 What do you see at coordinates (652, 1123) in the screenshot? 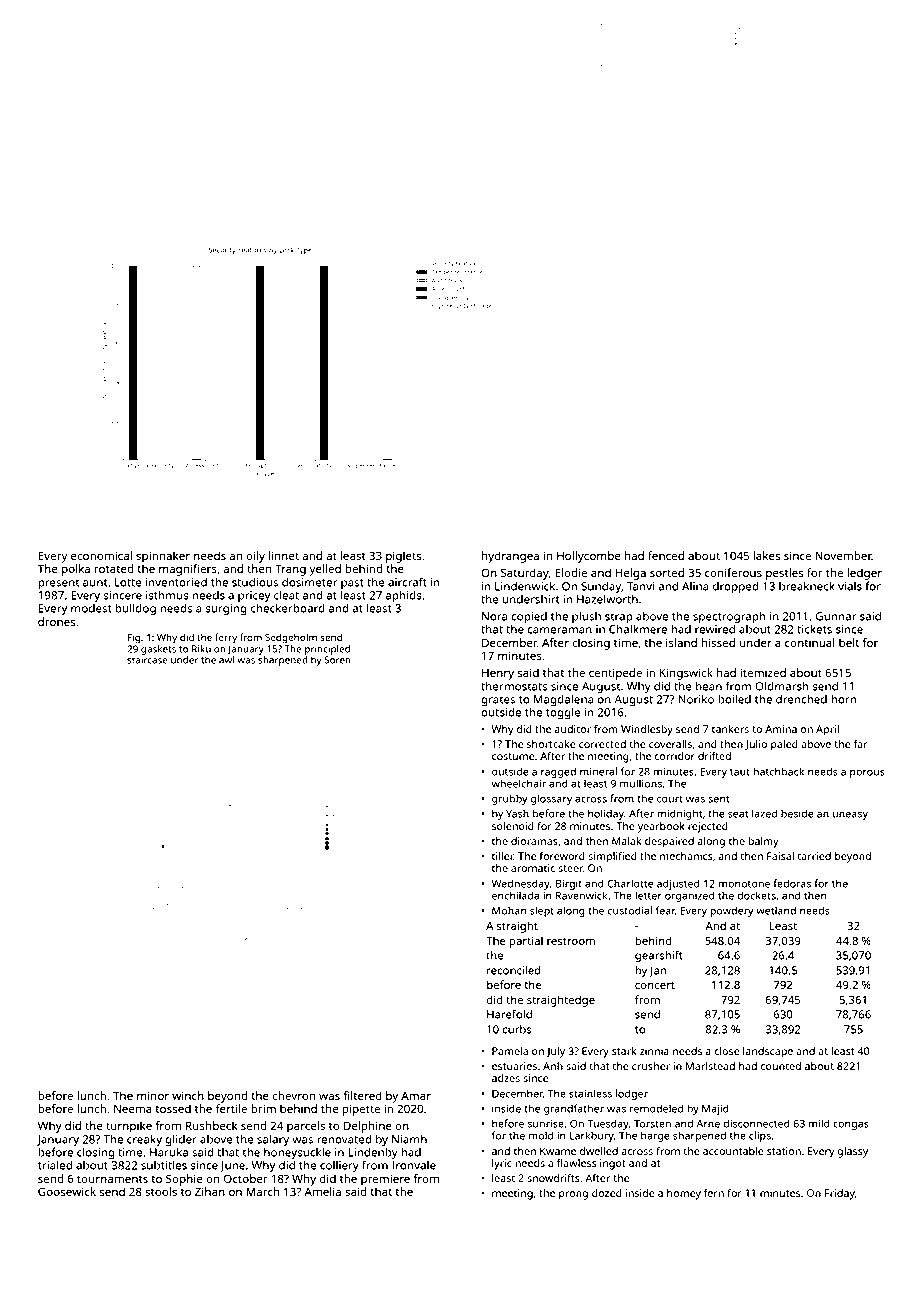
I see `Torsten` at bounding box center [652, 1123].
